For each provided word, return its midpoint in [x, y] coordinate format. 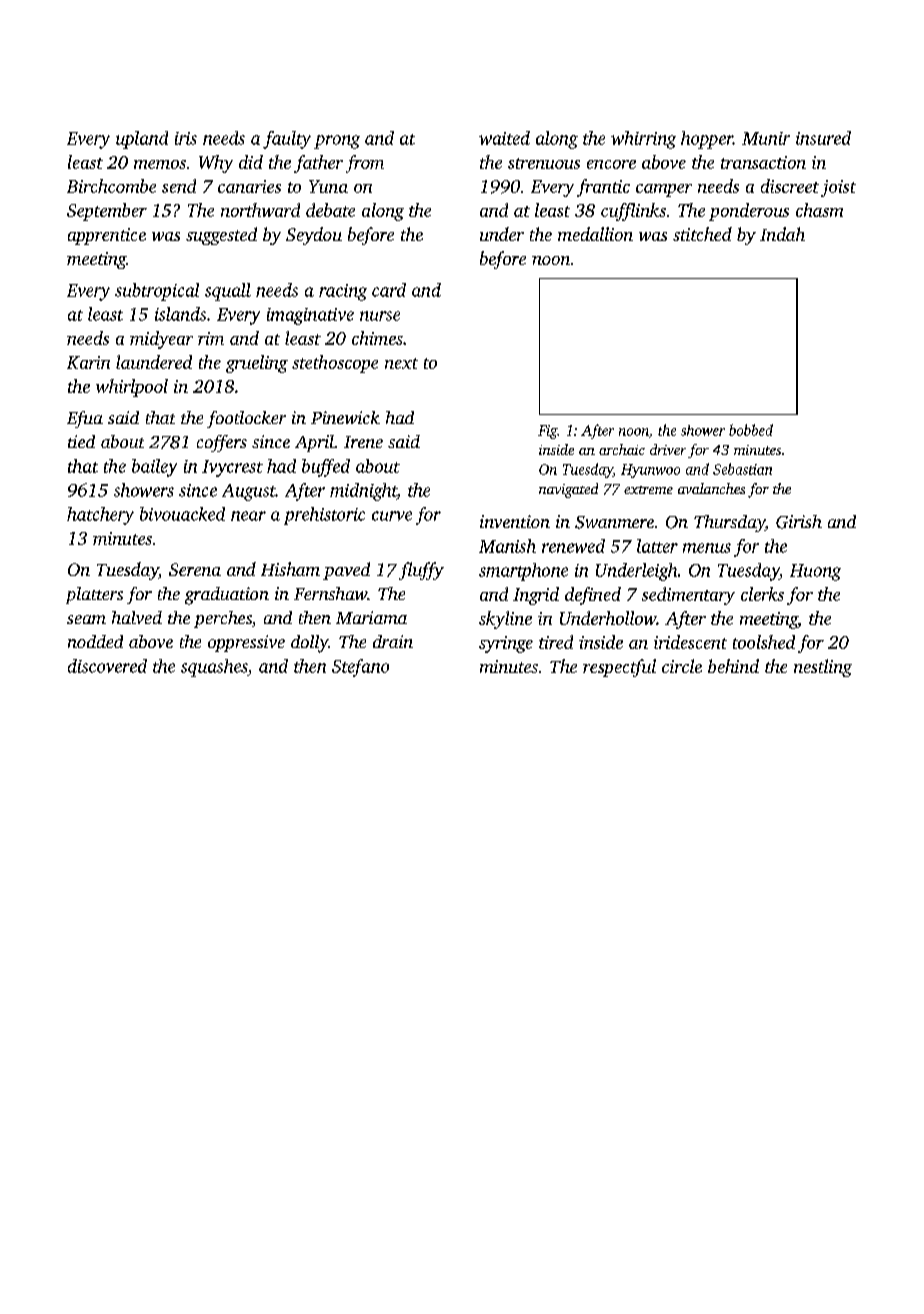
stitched [702, 234]
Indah [782, 234]
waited [504, 138]
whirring [643, 140]
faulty [287, 140]
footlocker [246, 419]
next [401, 363]
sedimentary [688, 596]
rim [211, 338]
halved [137, 617]
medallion [595, 234]
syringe [506, 644]
